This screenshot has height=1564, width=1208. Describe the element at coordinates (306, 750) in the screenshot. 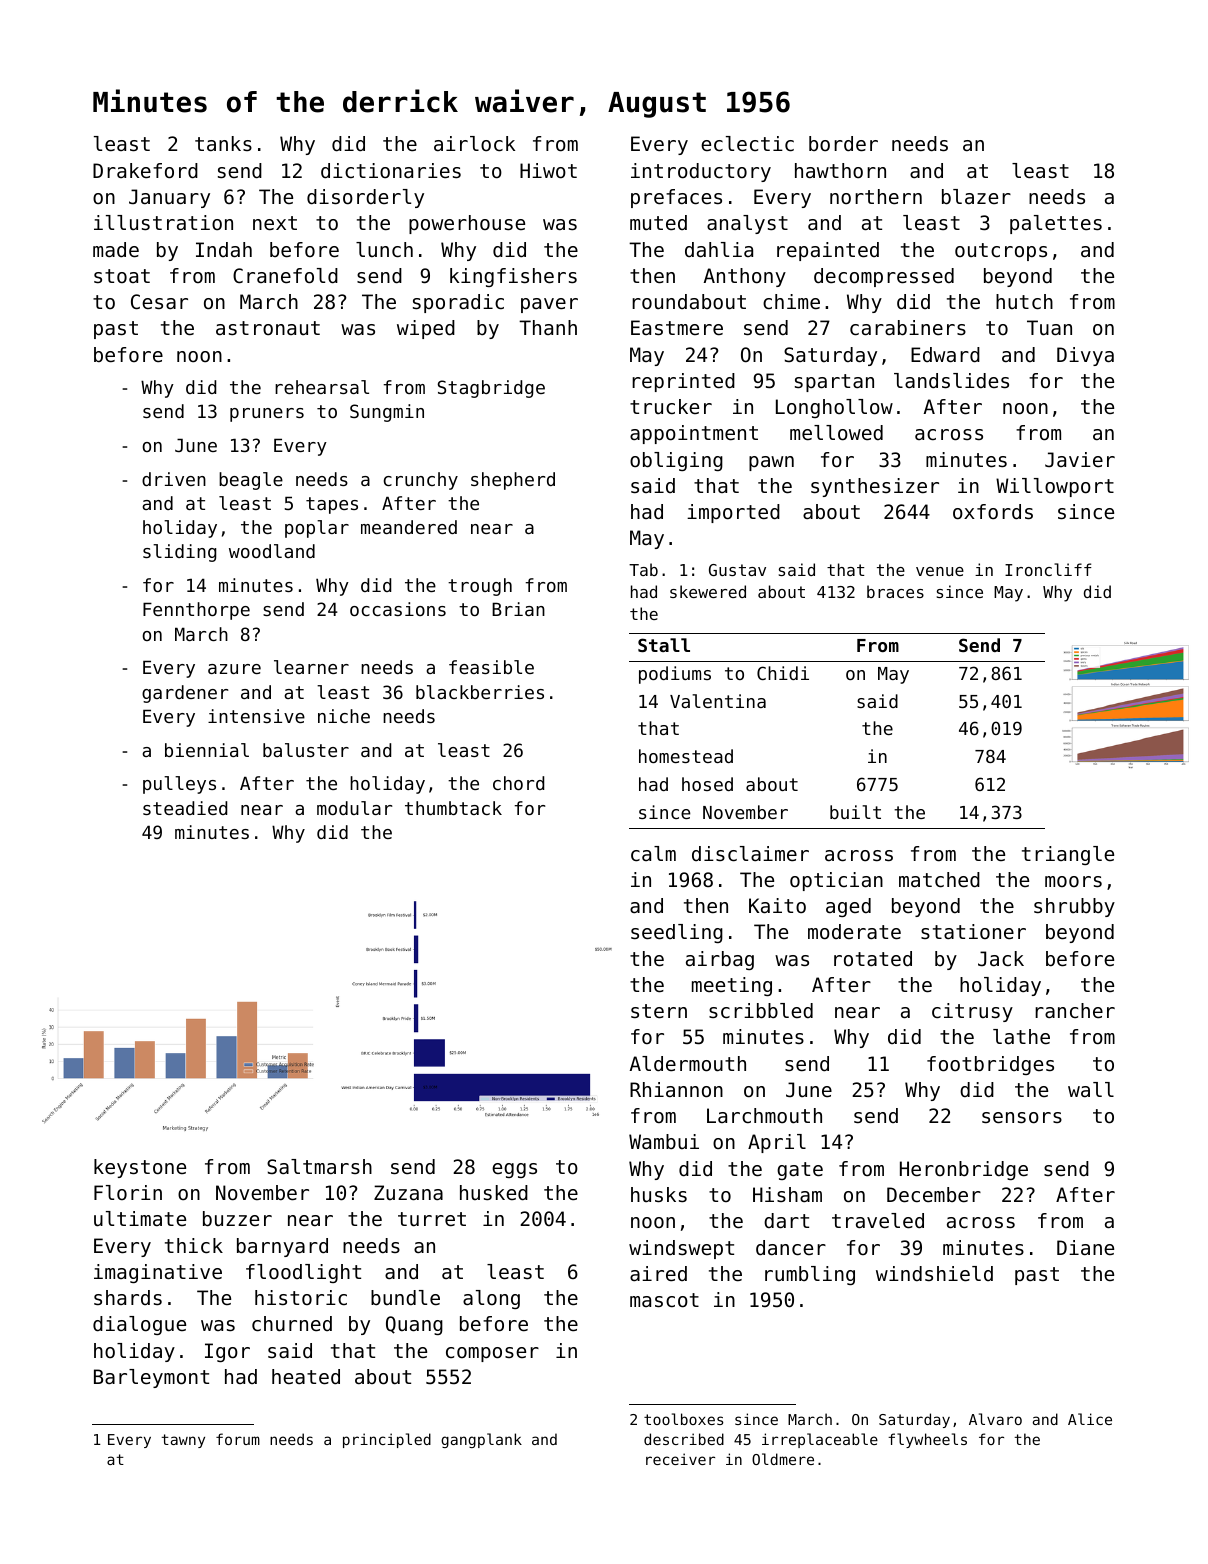

I see `baluster` at that location.
